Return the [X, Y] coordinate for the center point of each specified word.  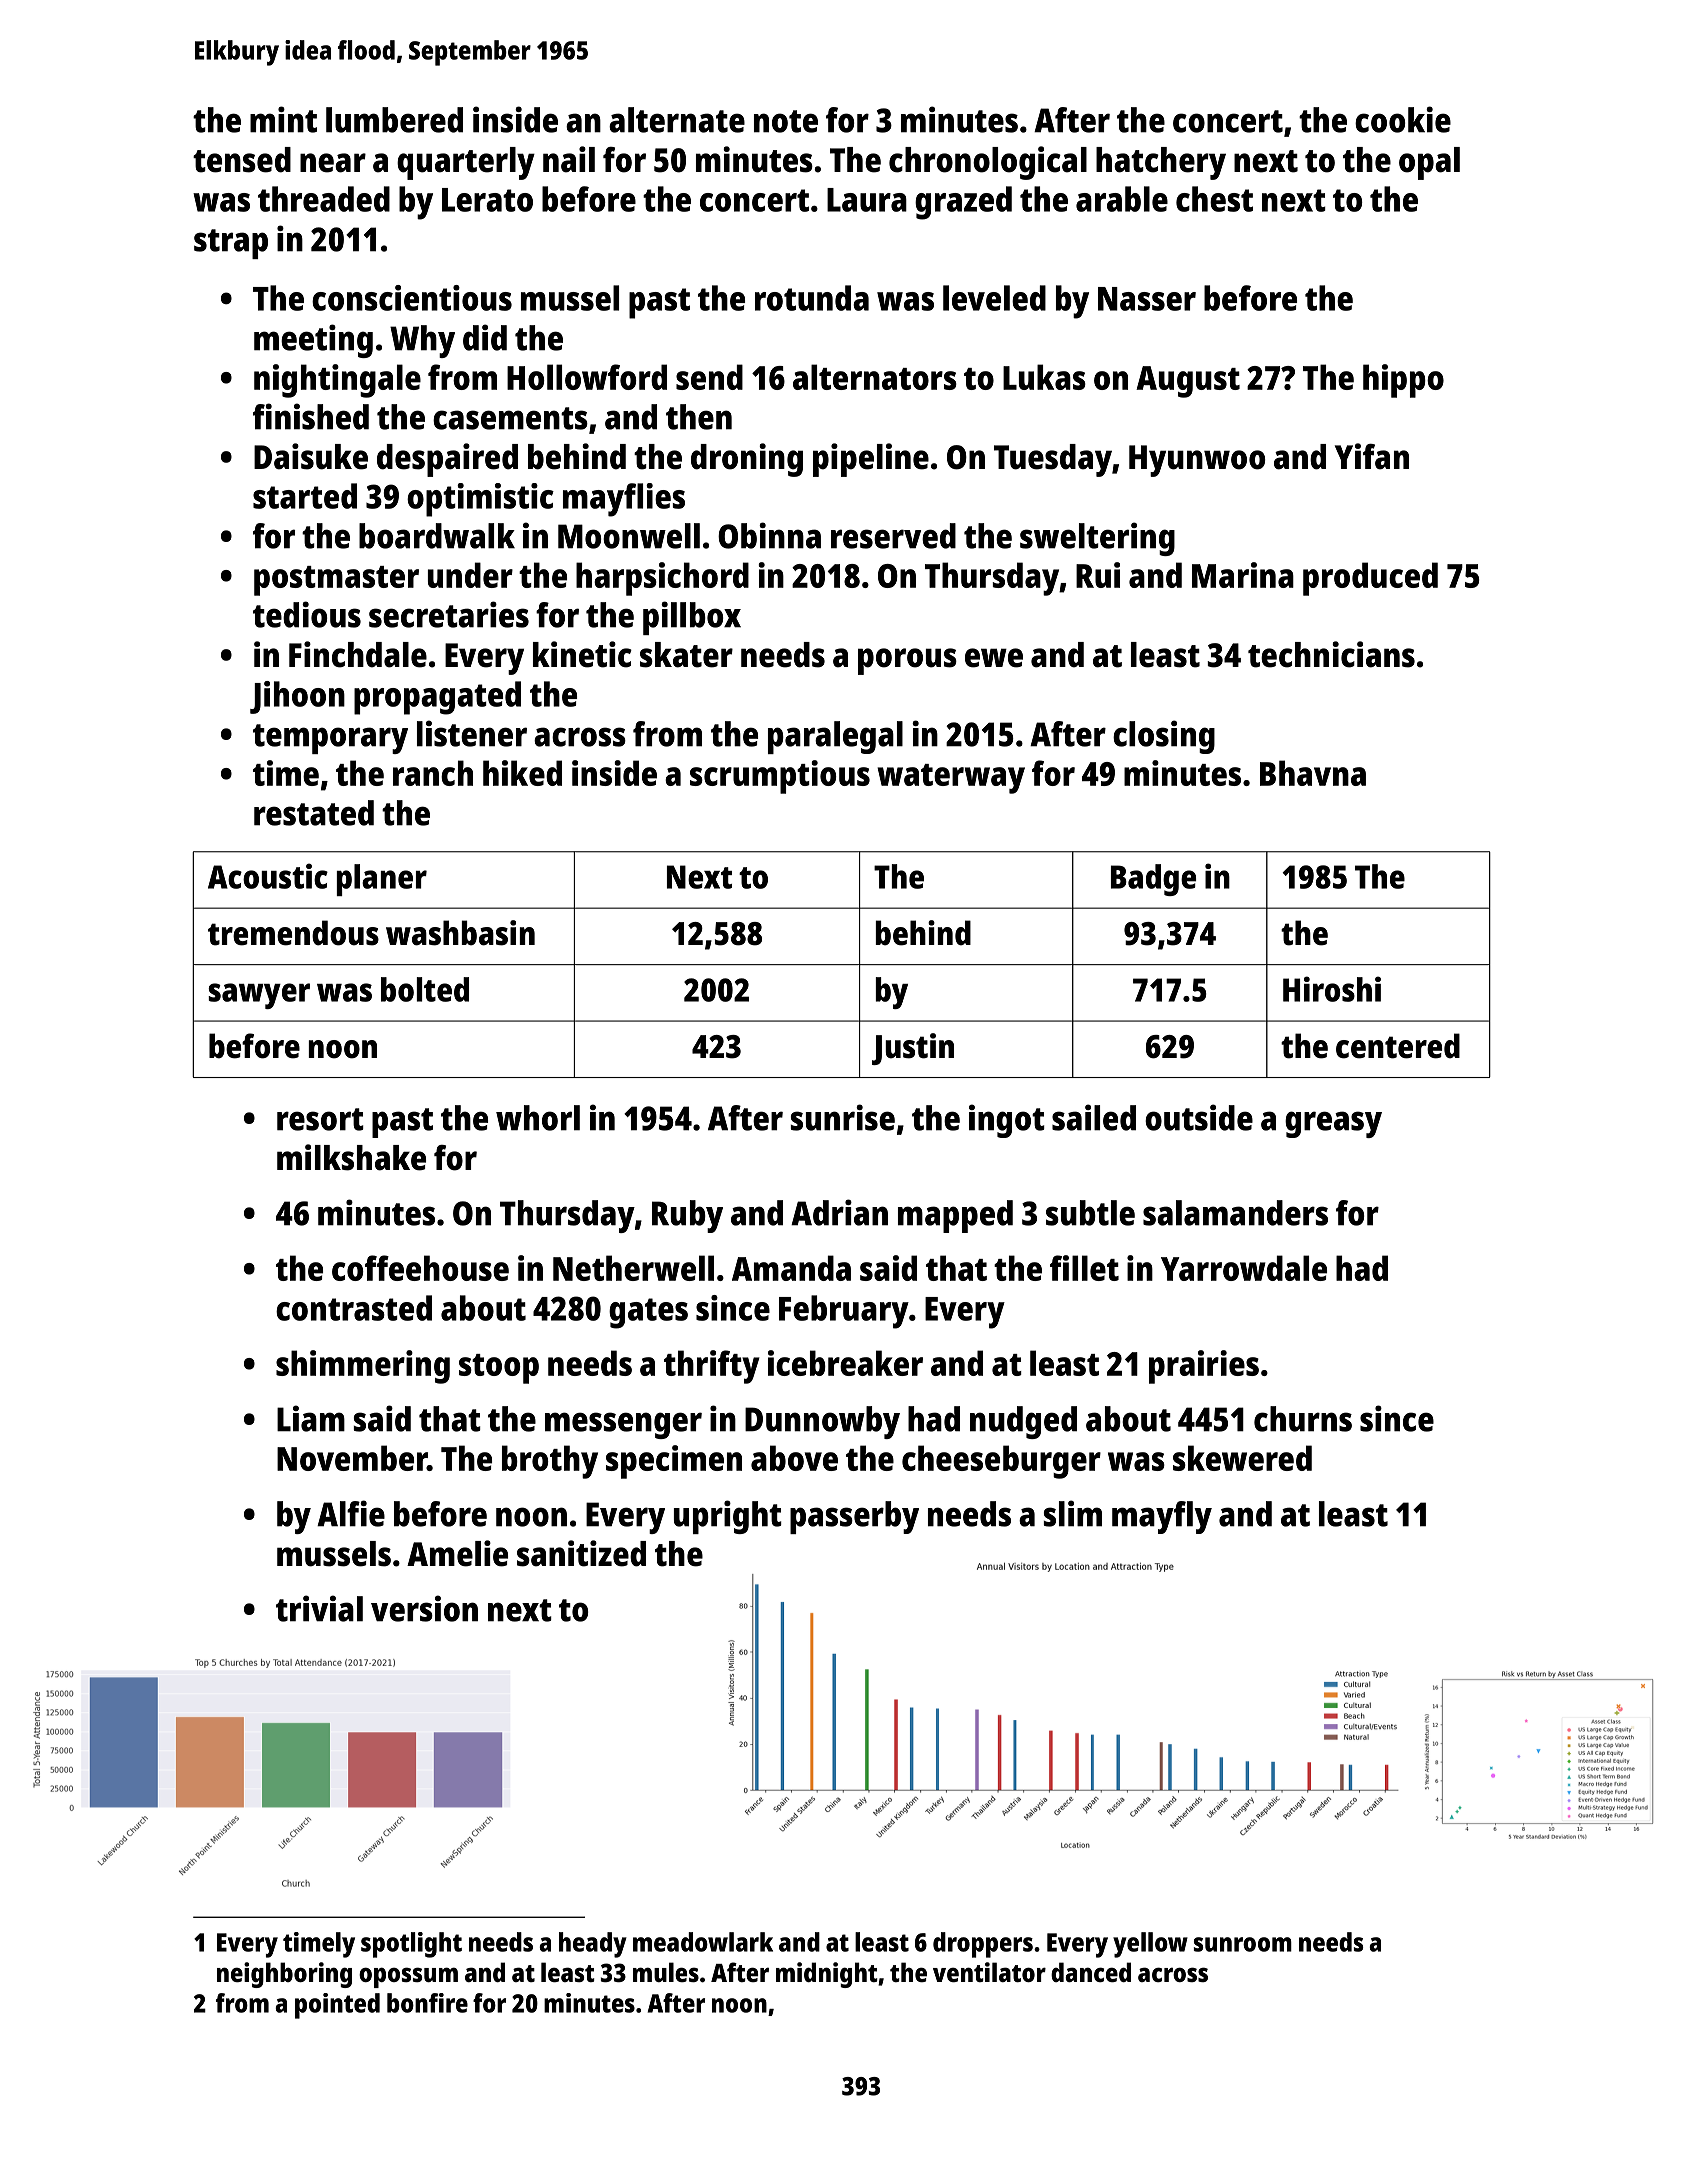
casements [510, 418]
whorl [538, 1118]
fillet [1084, 1268]
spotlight [411, 1945]
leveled [994, 298]
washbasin [460, 933]
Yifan [1372, 456]
